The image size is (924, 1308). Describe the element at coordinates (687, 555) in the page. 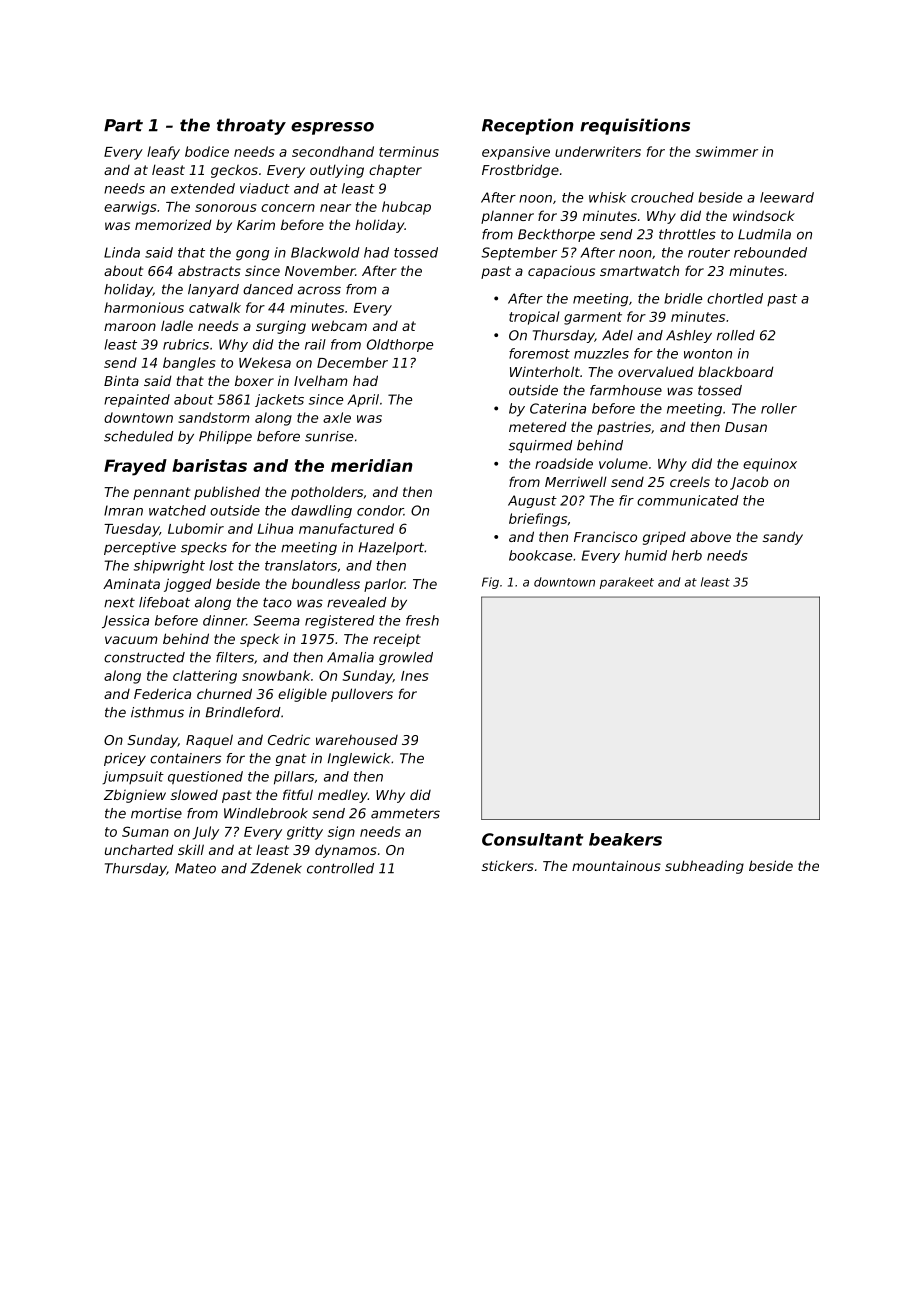

I see `herb` at that location.
